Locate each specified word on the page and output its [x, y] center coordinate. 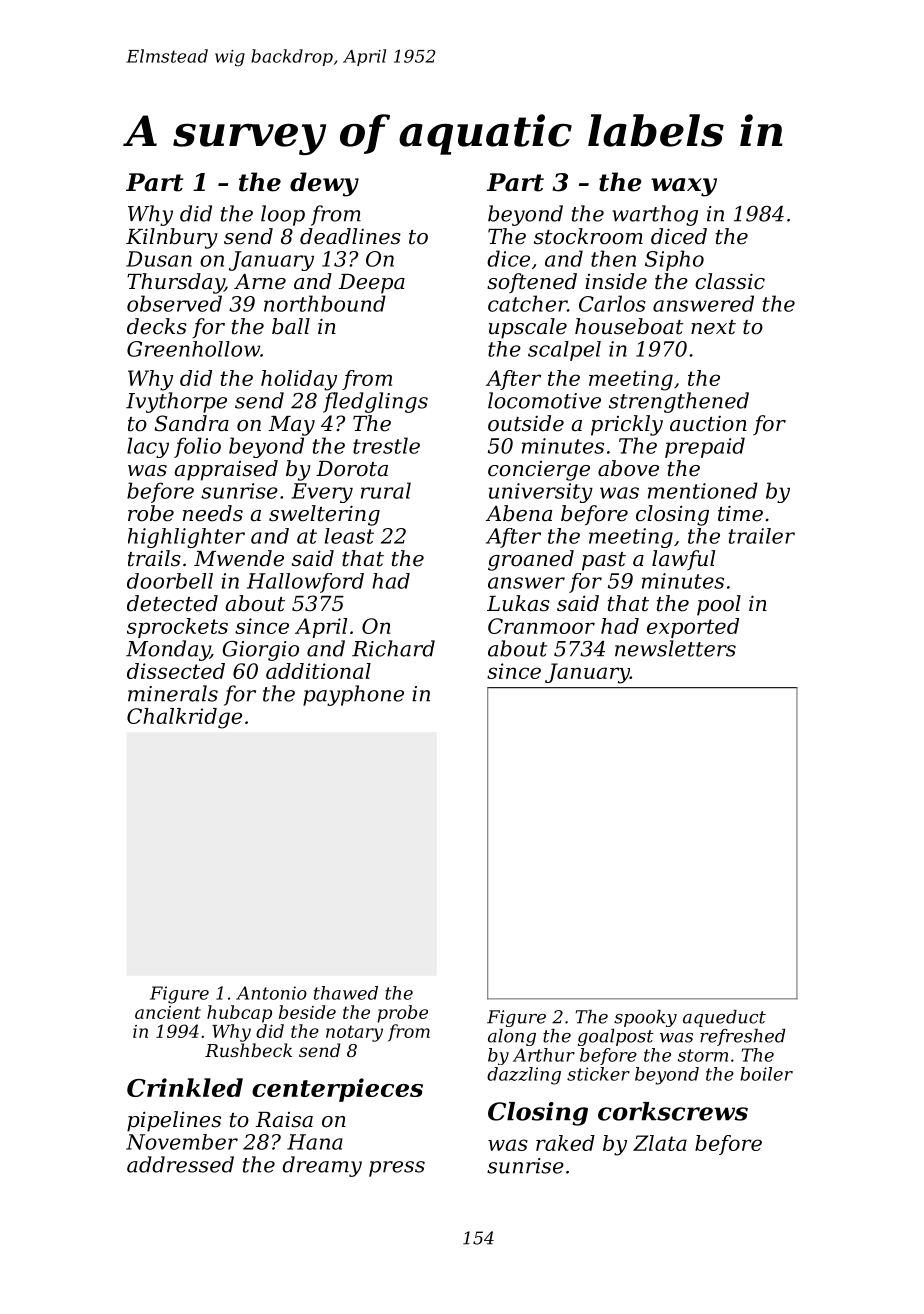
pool [719, 605]
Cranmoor [541, 626]
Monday [168, 650]
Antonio [271, 993]
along [512, 1037]
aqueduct [724, 1018]
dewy [324, 184]
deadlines [350, 236]
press [397, 1169]
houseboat [629, 326]
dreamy [322, 1166]
